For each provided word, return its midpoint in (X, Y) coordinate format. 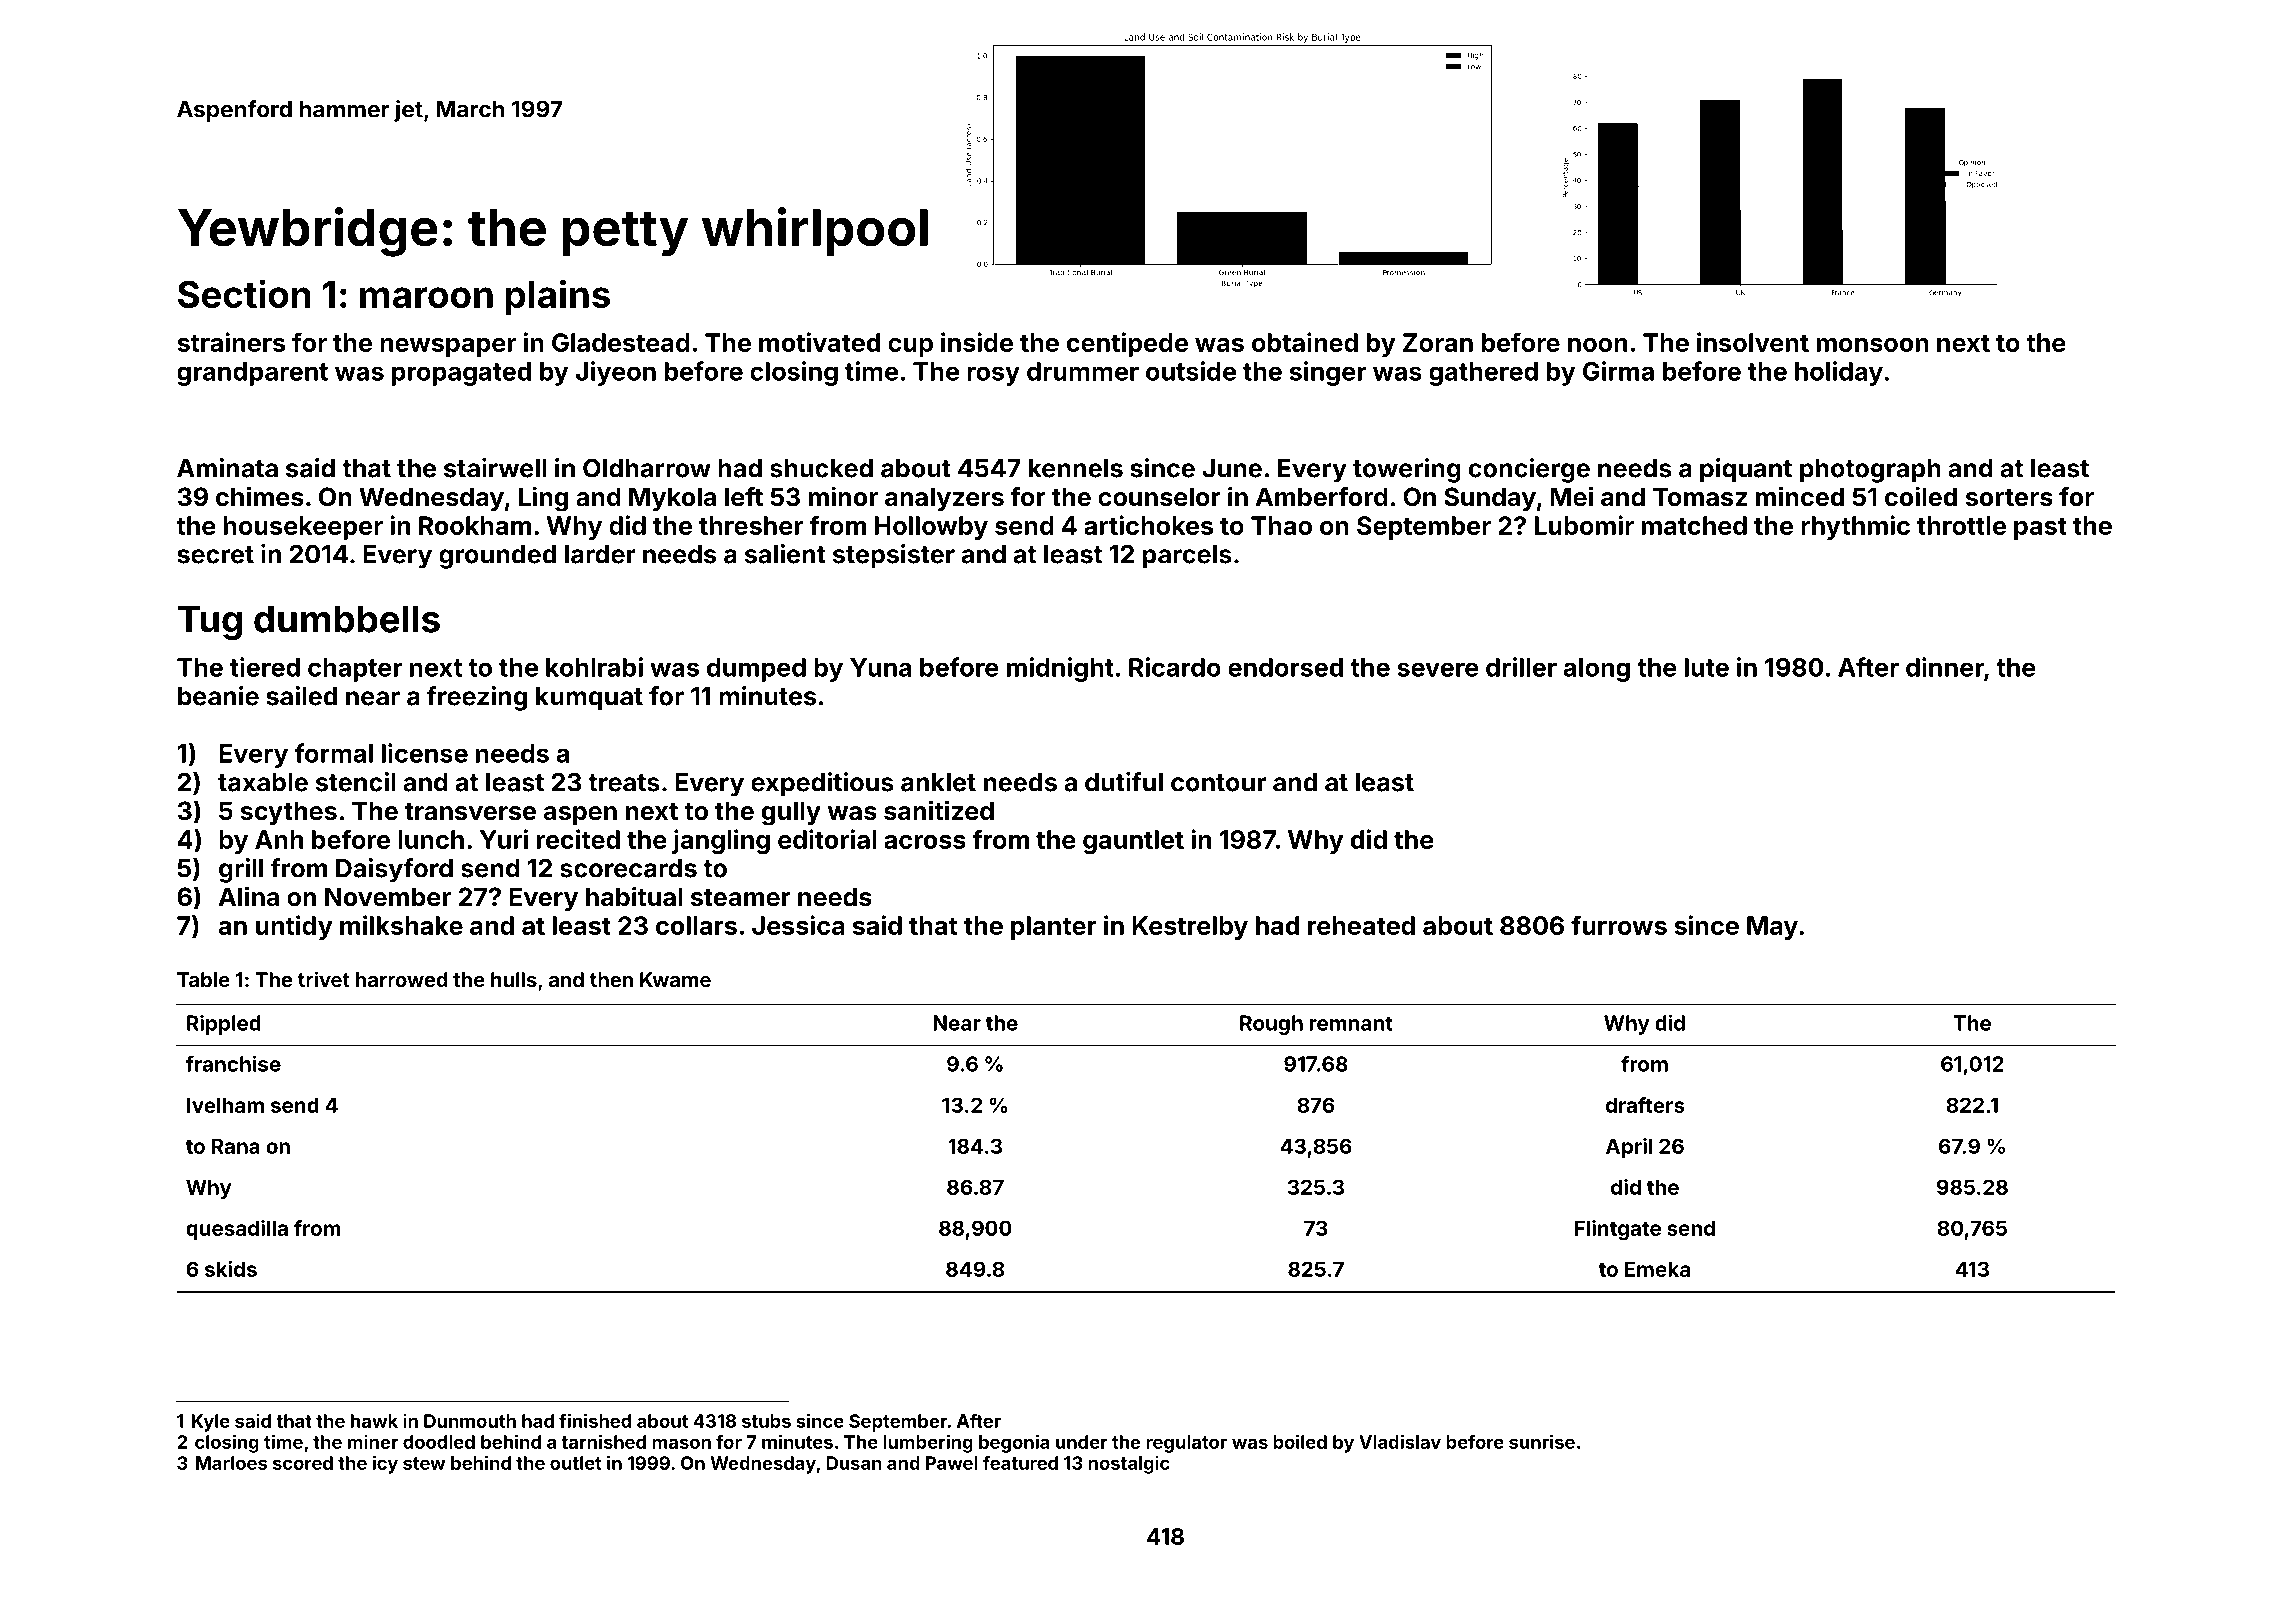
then (611, 979)
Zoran (1438, 342)
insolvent (1753, 342)
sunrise (1542, 1441)
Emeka (1657, 1269)
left (744, 497)
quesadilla (237, 1230)
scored (303, 1463)
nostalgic (1129, 1465)
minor (843, 496)
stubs (766, 1421)
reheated (1361, 925)
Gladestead (621, 342)
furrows (1619, 925)
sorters (2009, 498)
